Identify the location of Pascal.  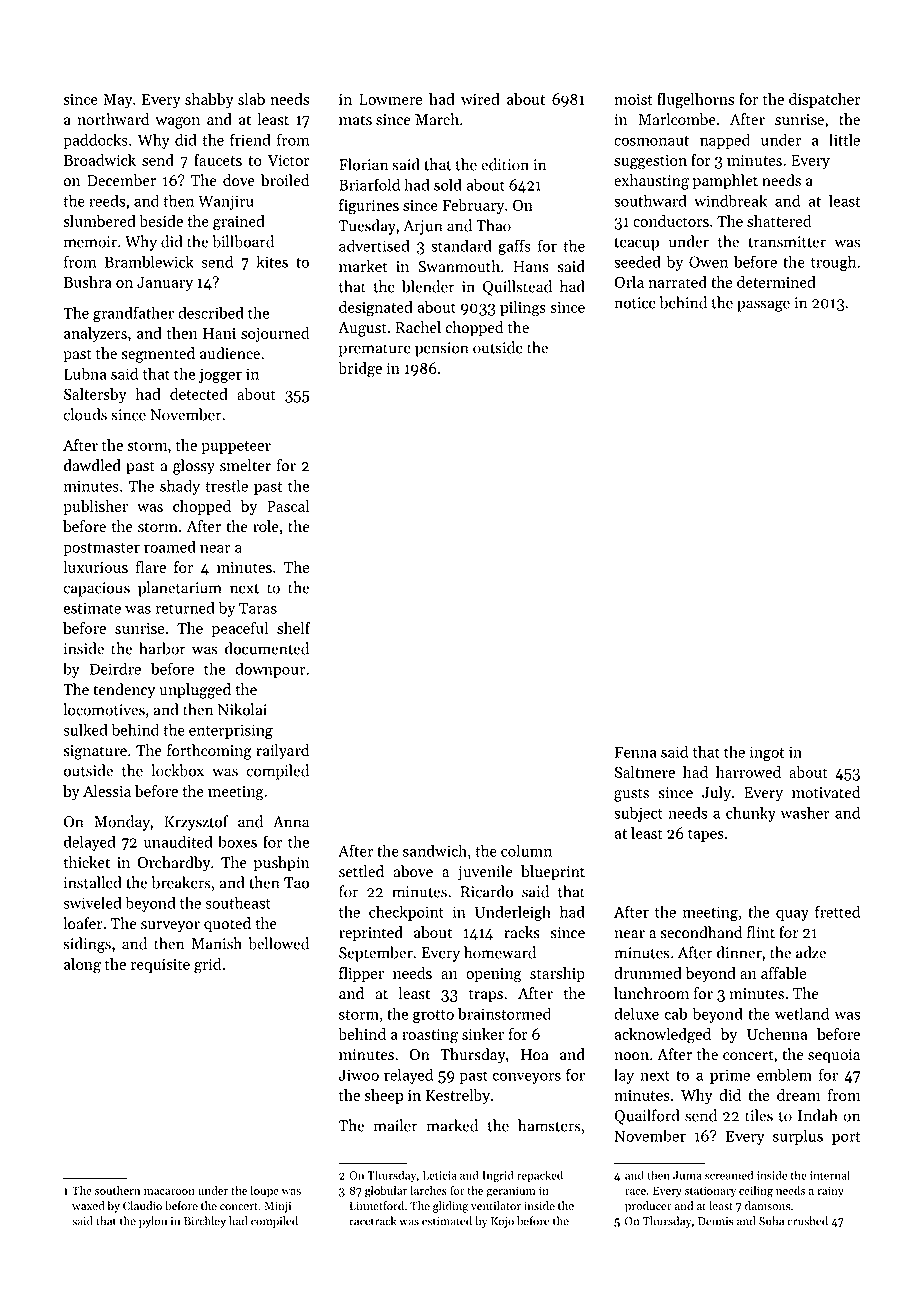
(288, 506).
